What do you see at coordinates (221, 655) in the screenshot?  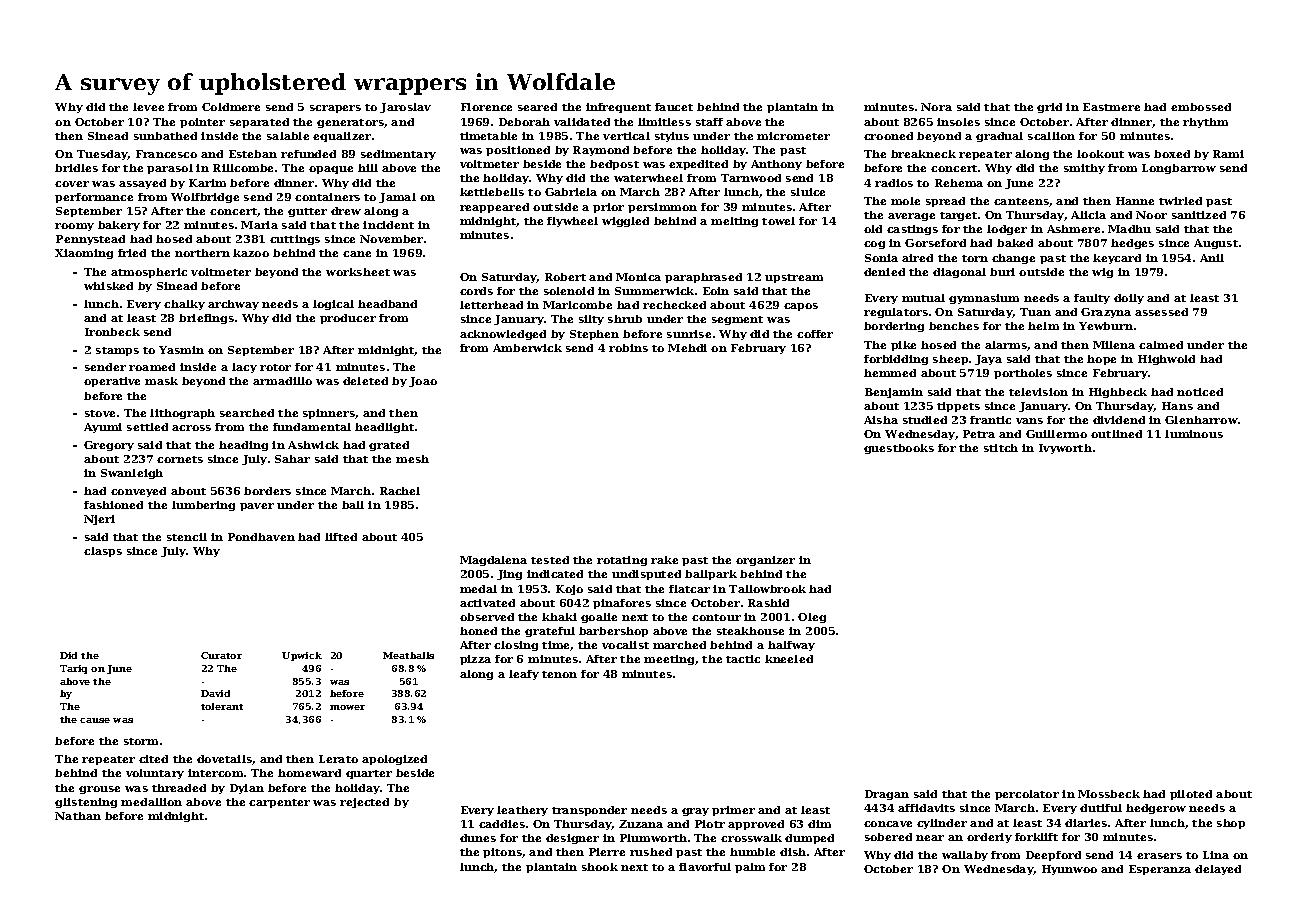 I see `Curator` at bounding box center [221, 655].
